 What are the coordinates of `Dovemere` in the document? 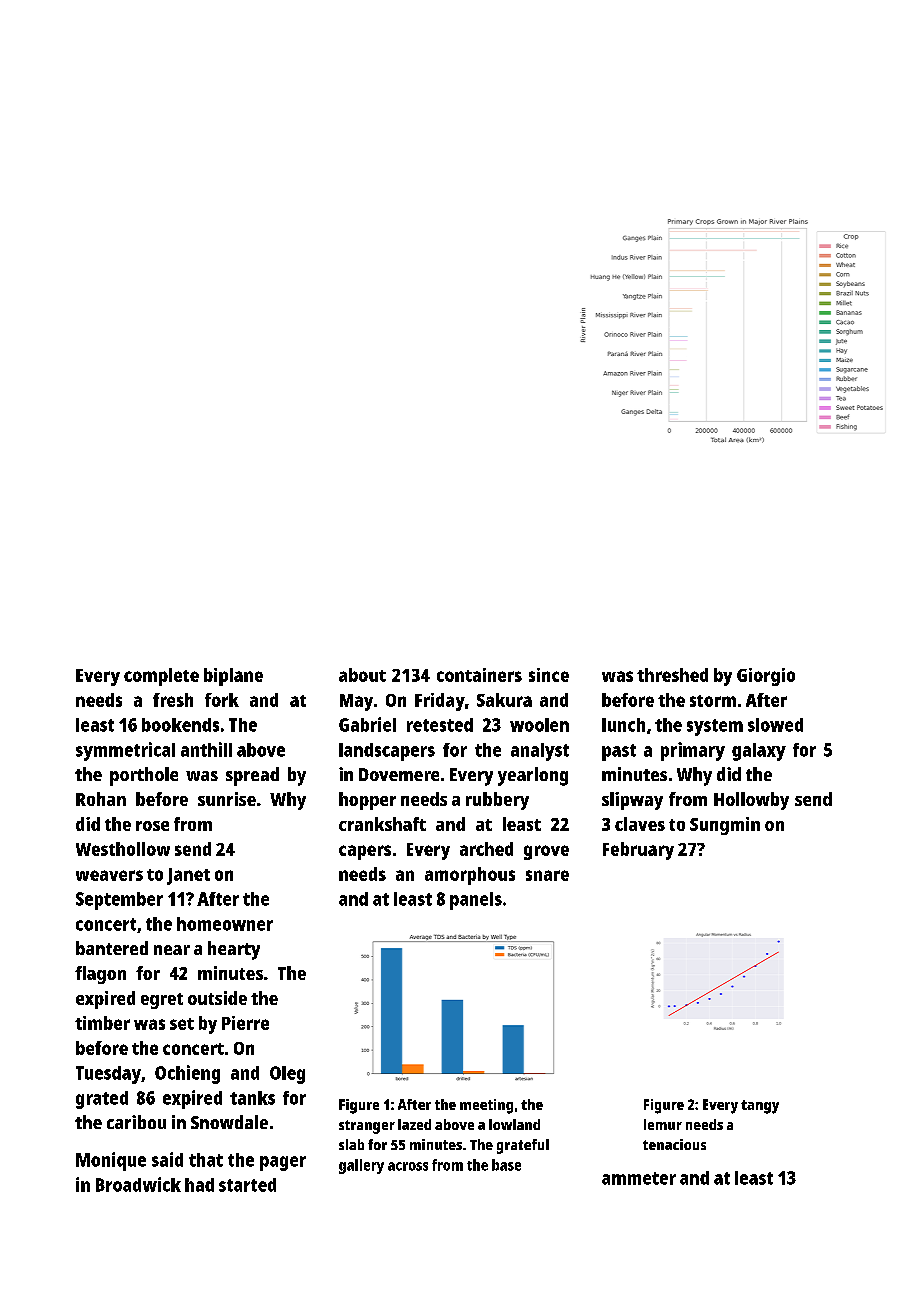 It's located at (399, 774).
